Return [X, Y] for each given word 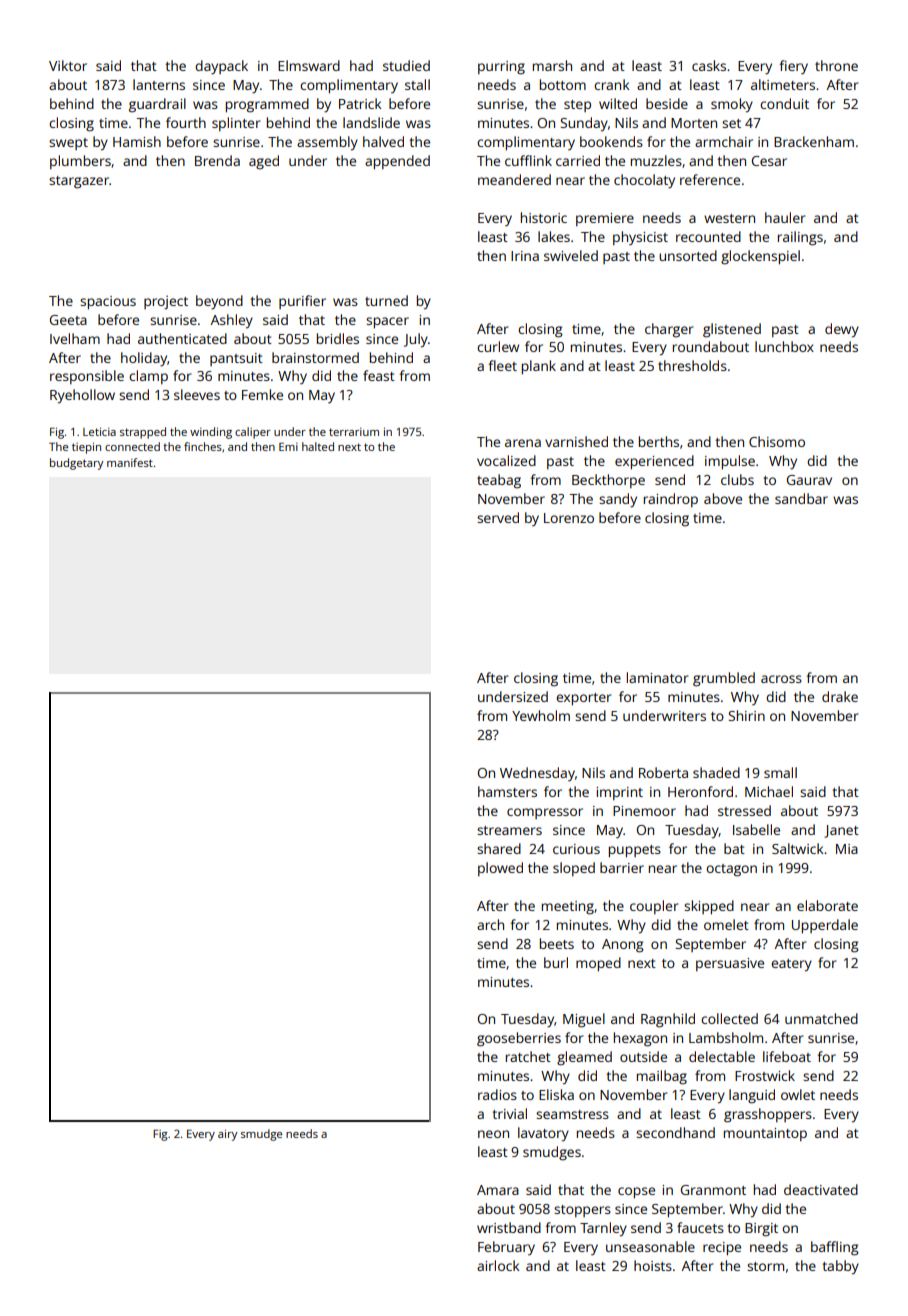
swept [68, 144]
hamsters [507, 791]
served [498, 517]
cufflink [528, 160]
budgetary [77, 464]
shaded [716, 772]
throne [836, 65]
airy [228, 1135]
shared [499, 848]
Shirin [746, 715]
